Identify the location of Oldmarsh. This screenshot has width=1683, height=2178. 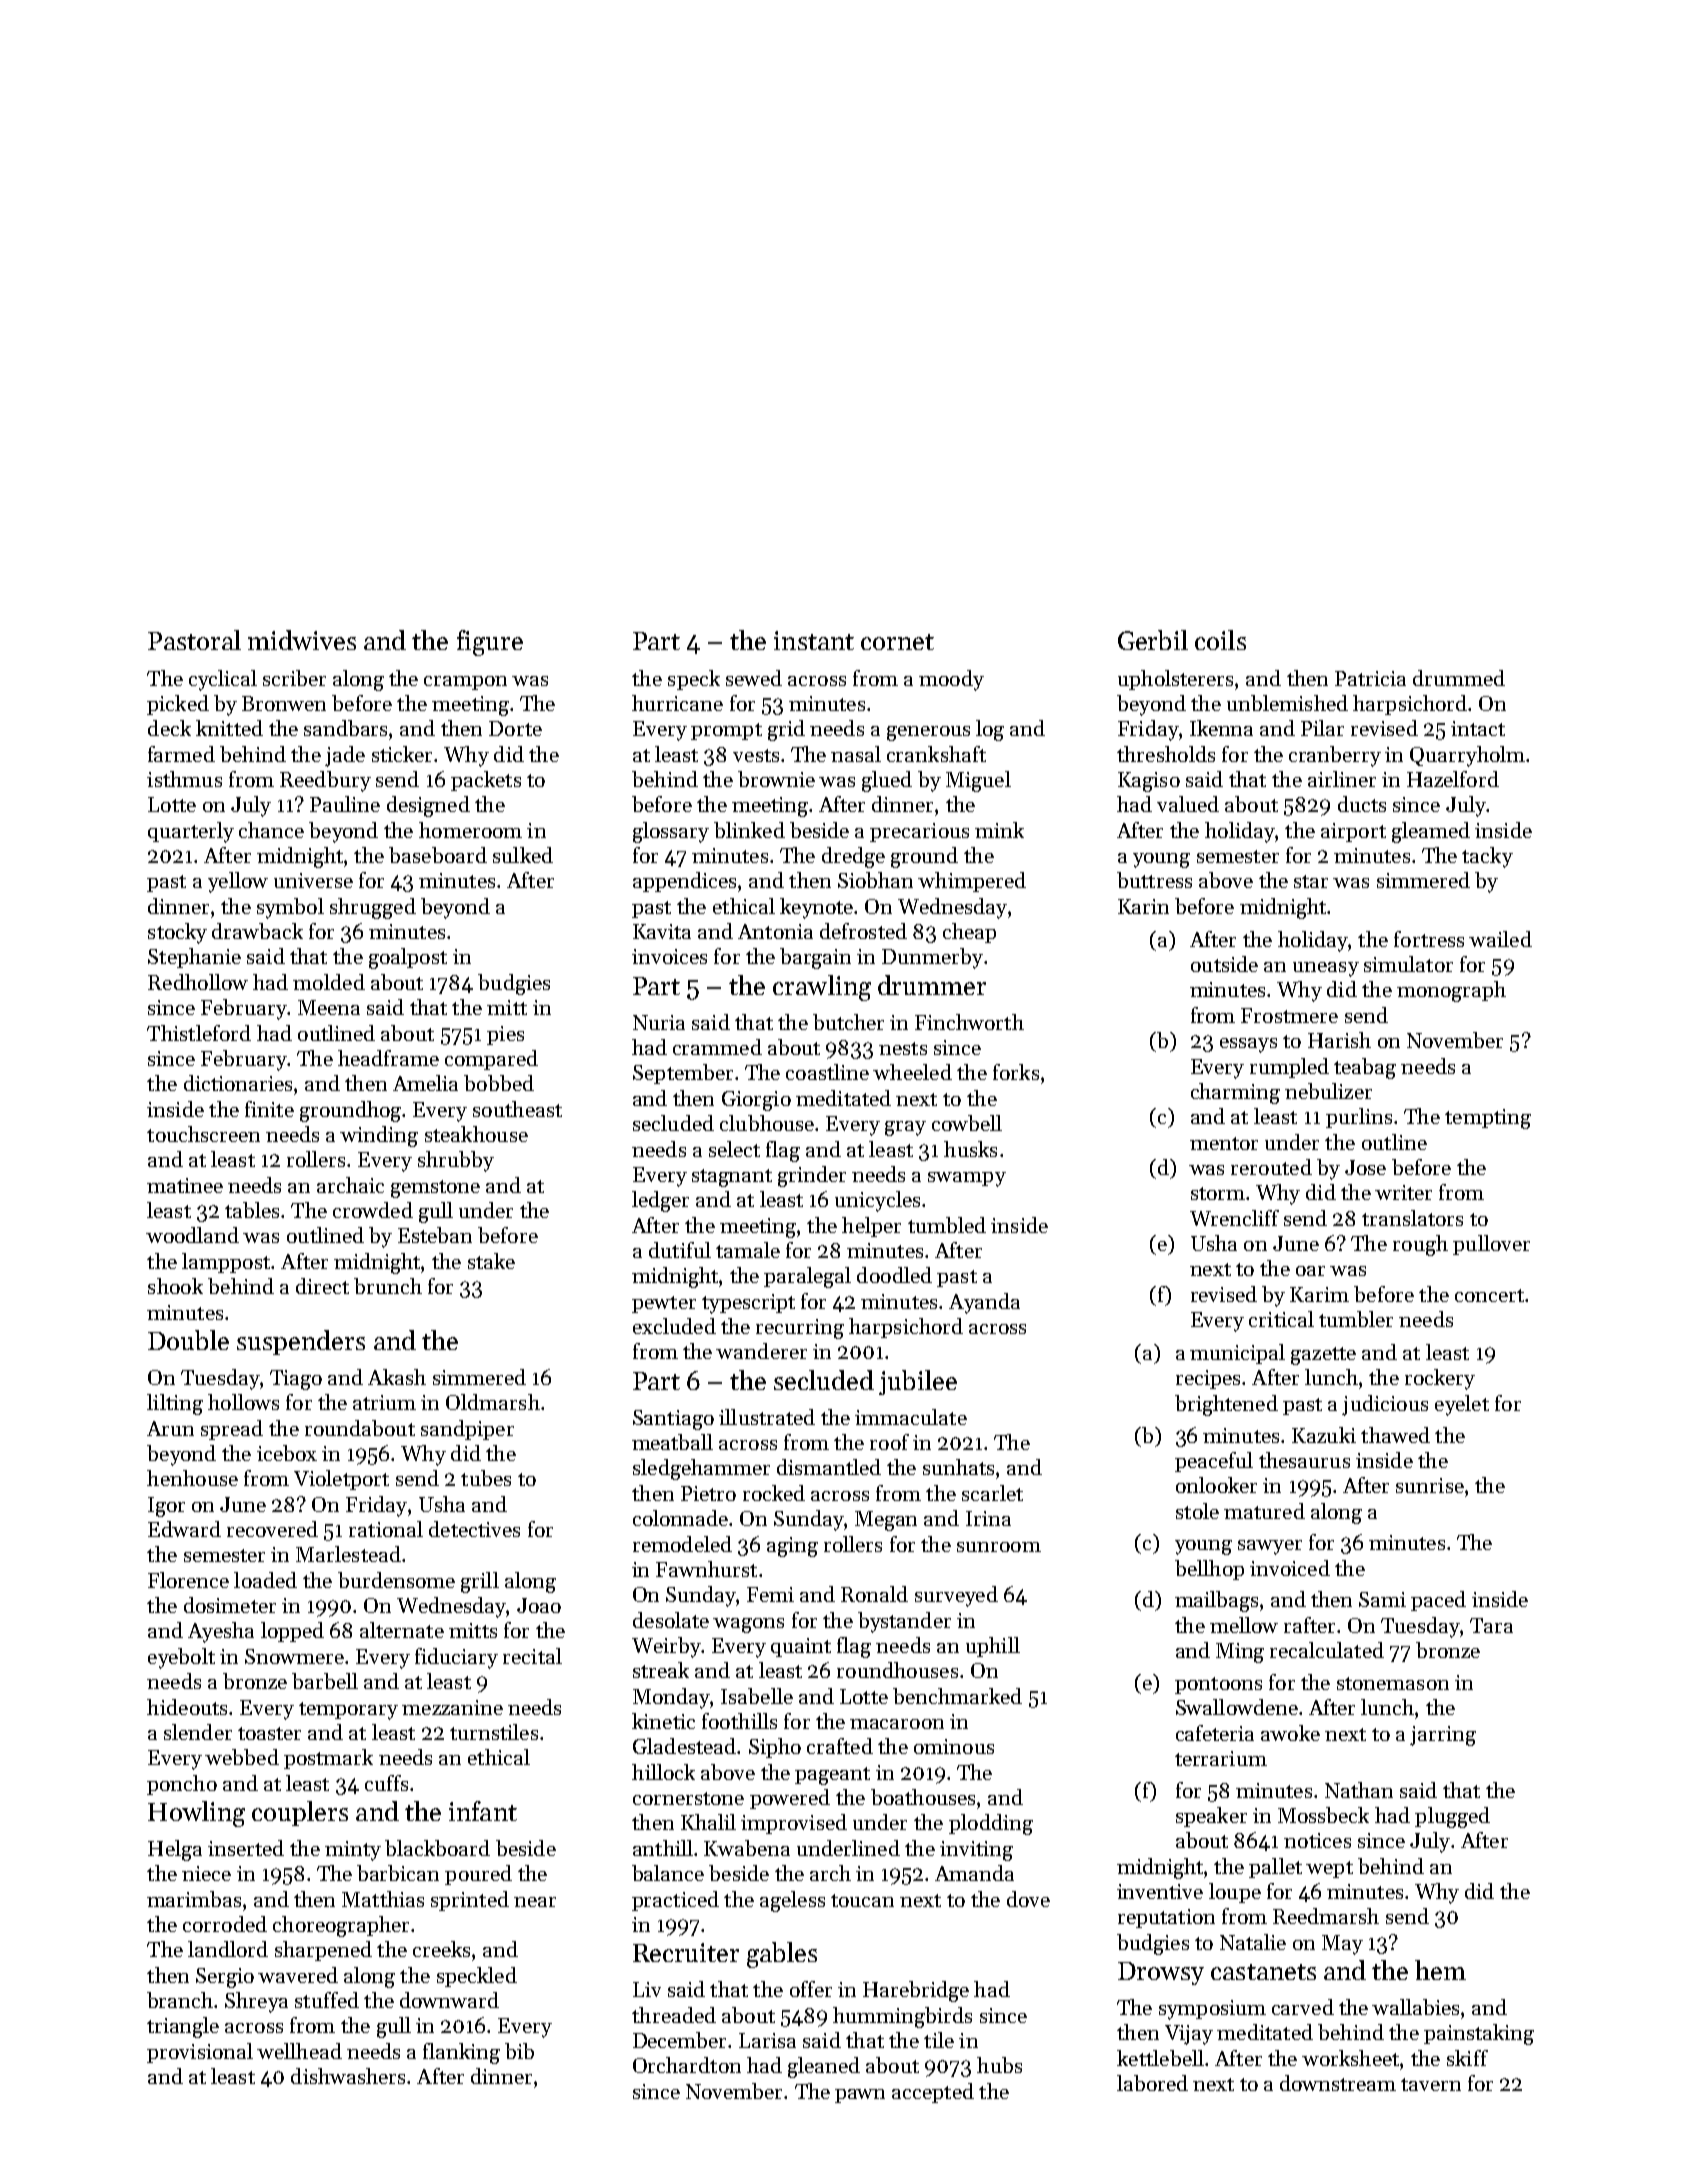
(493, 1402).
